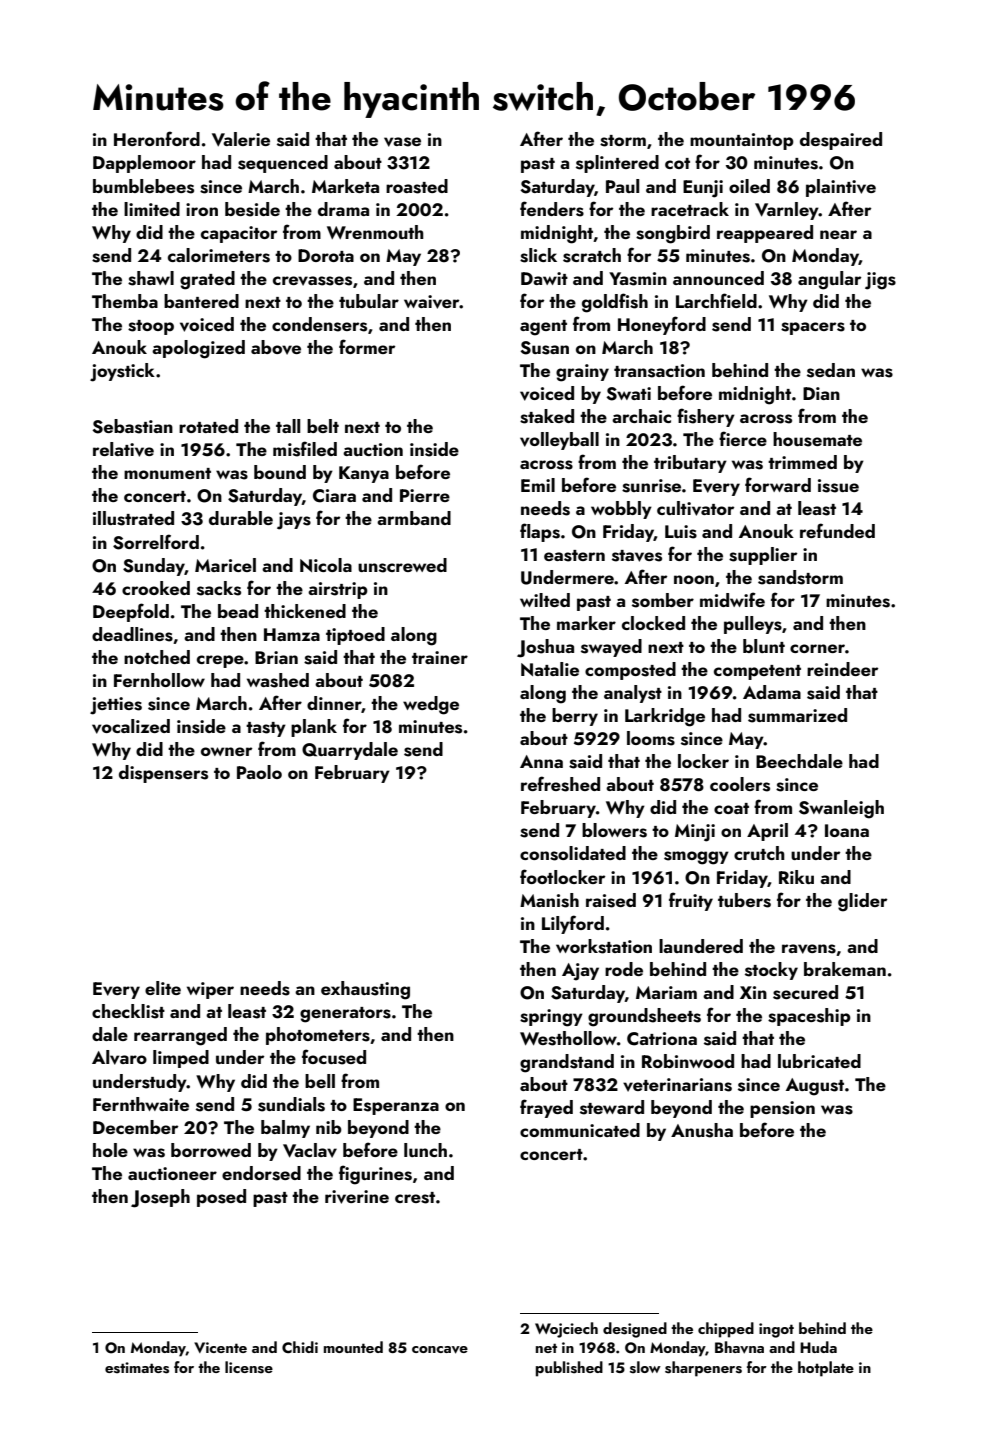 This page has height=1432, width=989. What do you see at coordinates (819, 1061) in the page?
I see `lubricated` at bounding box center [819, 1061].
